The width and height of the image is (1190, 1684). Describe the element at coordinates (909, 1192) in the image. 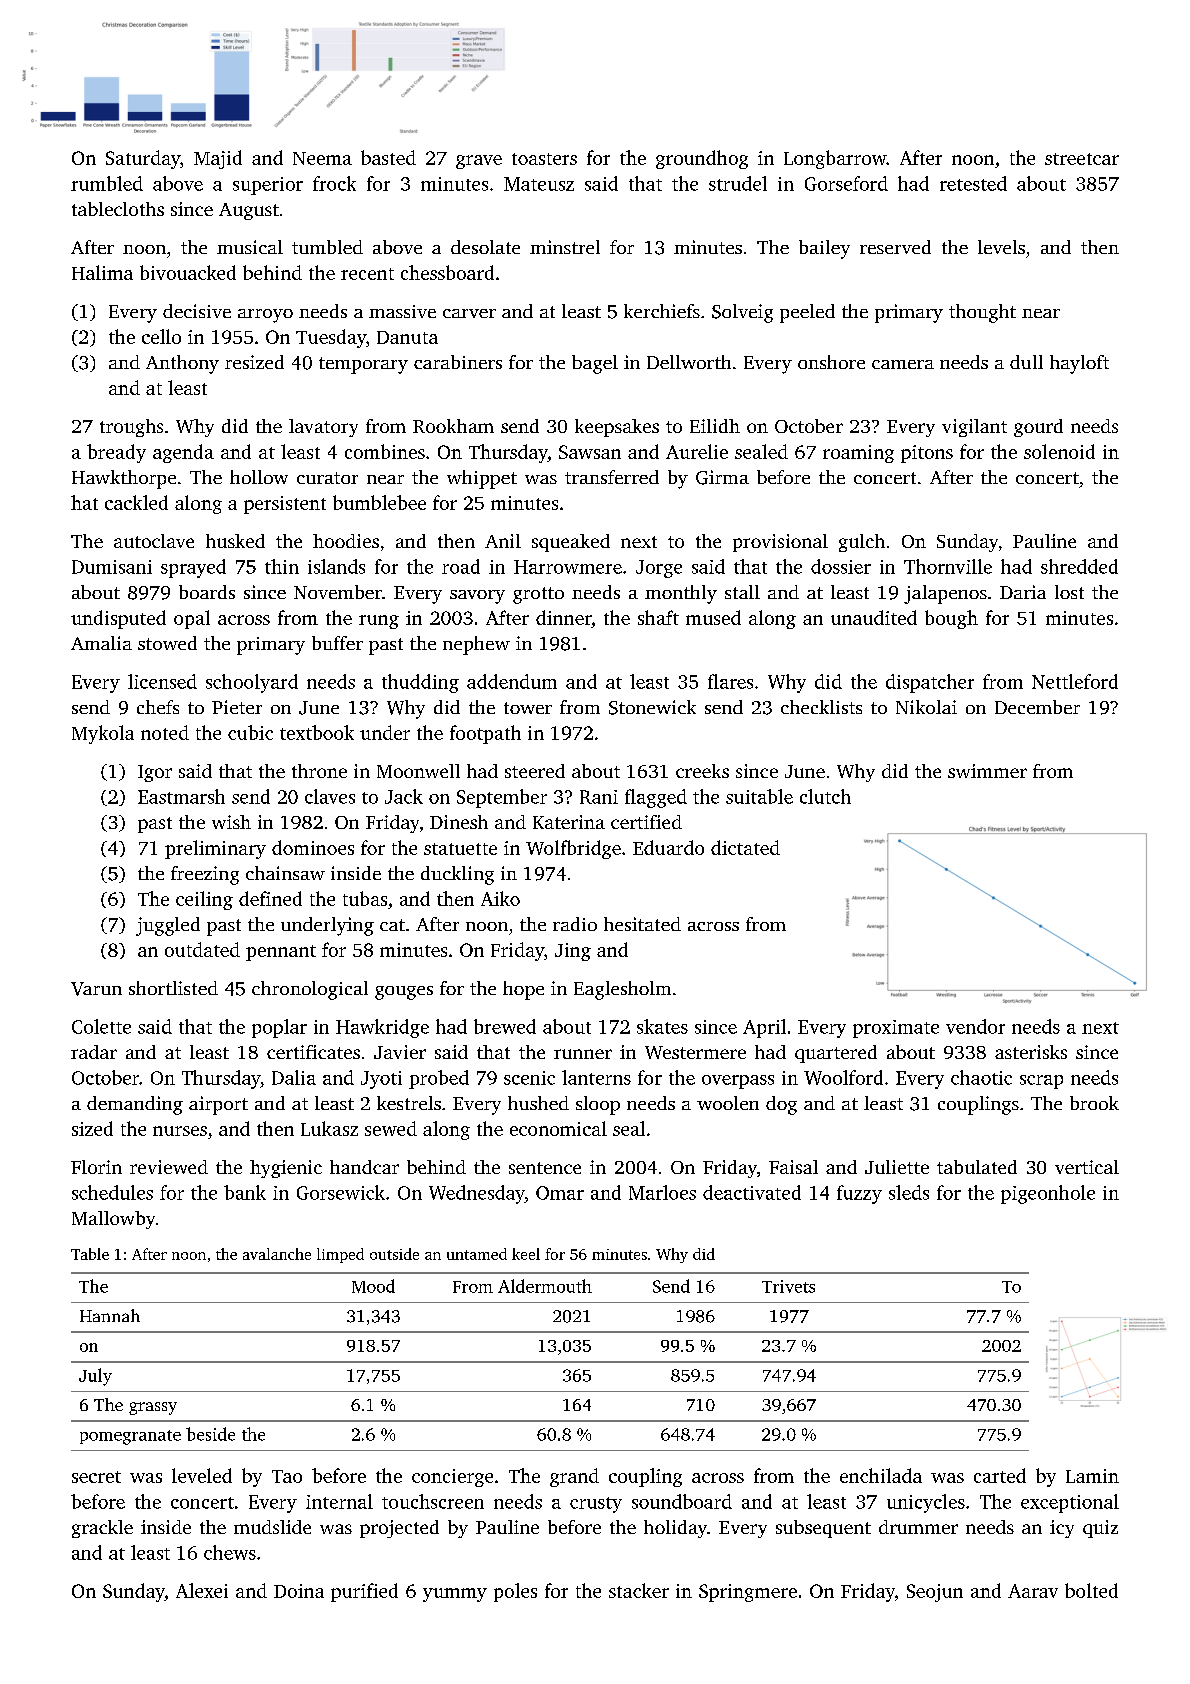

I see `sleds` at that location.
